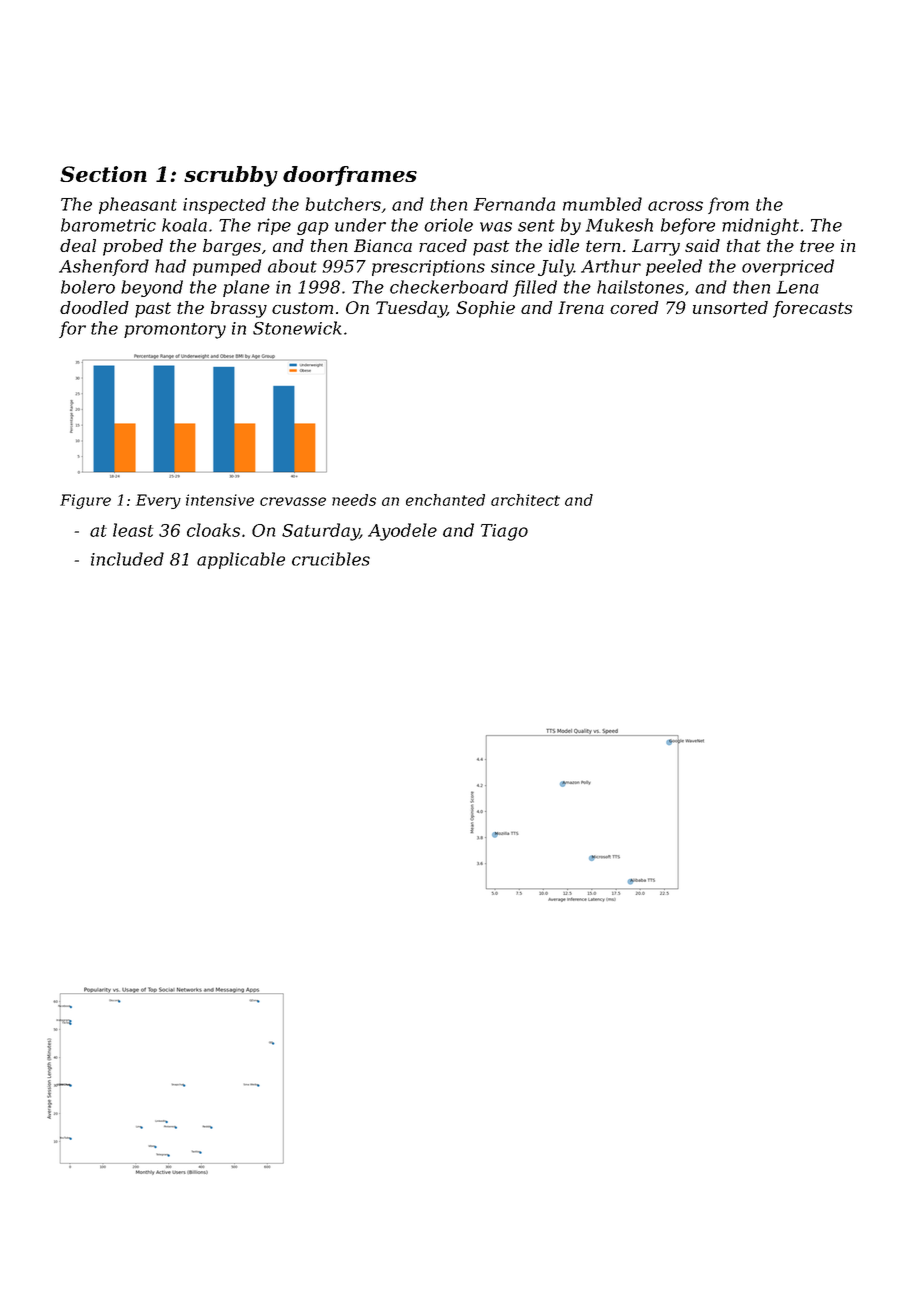 This image has height=1311, width=924. What do you see at coordinates (504, 532) in the image?
I see `Tiago` at bounding box center [504, 532].
